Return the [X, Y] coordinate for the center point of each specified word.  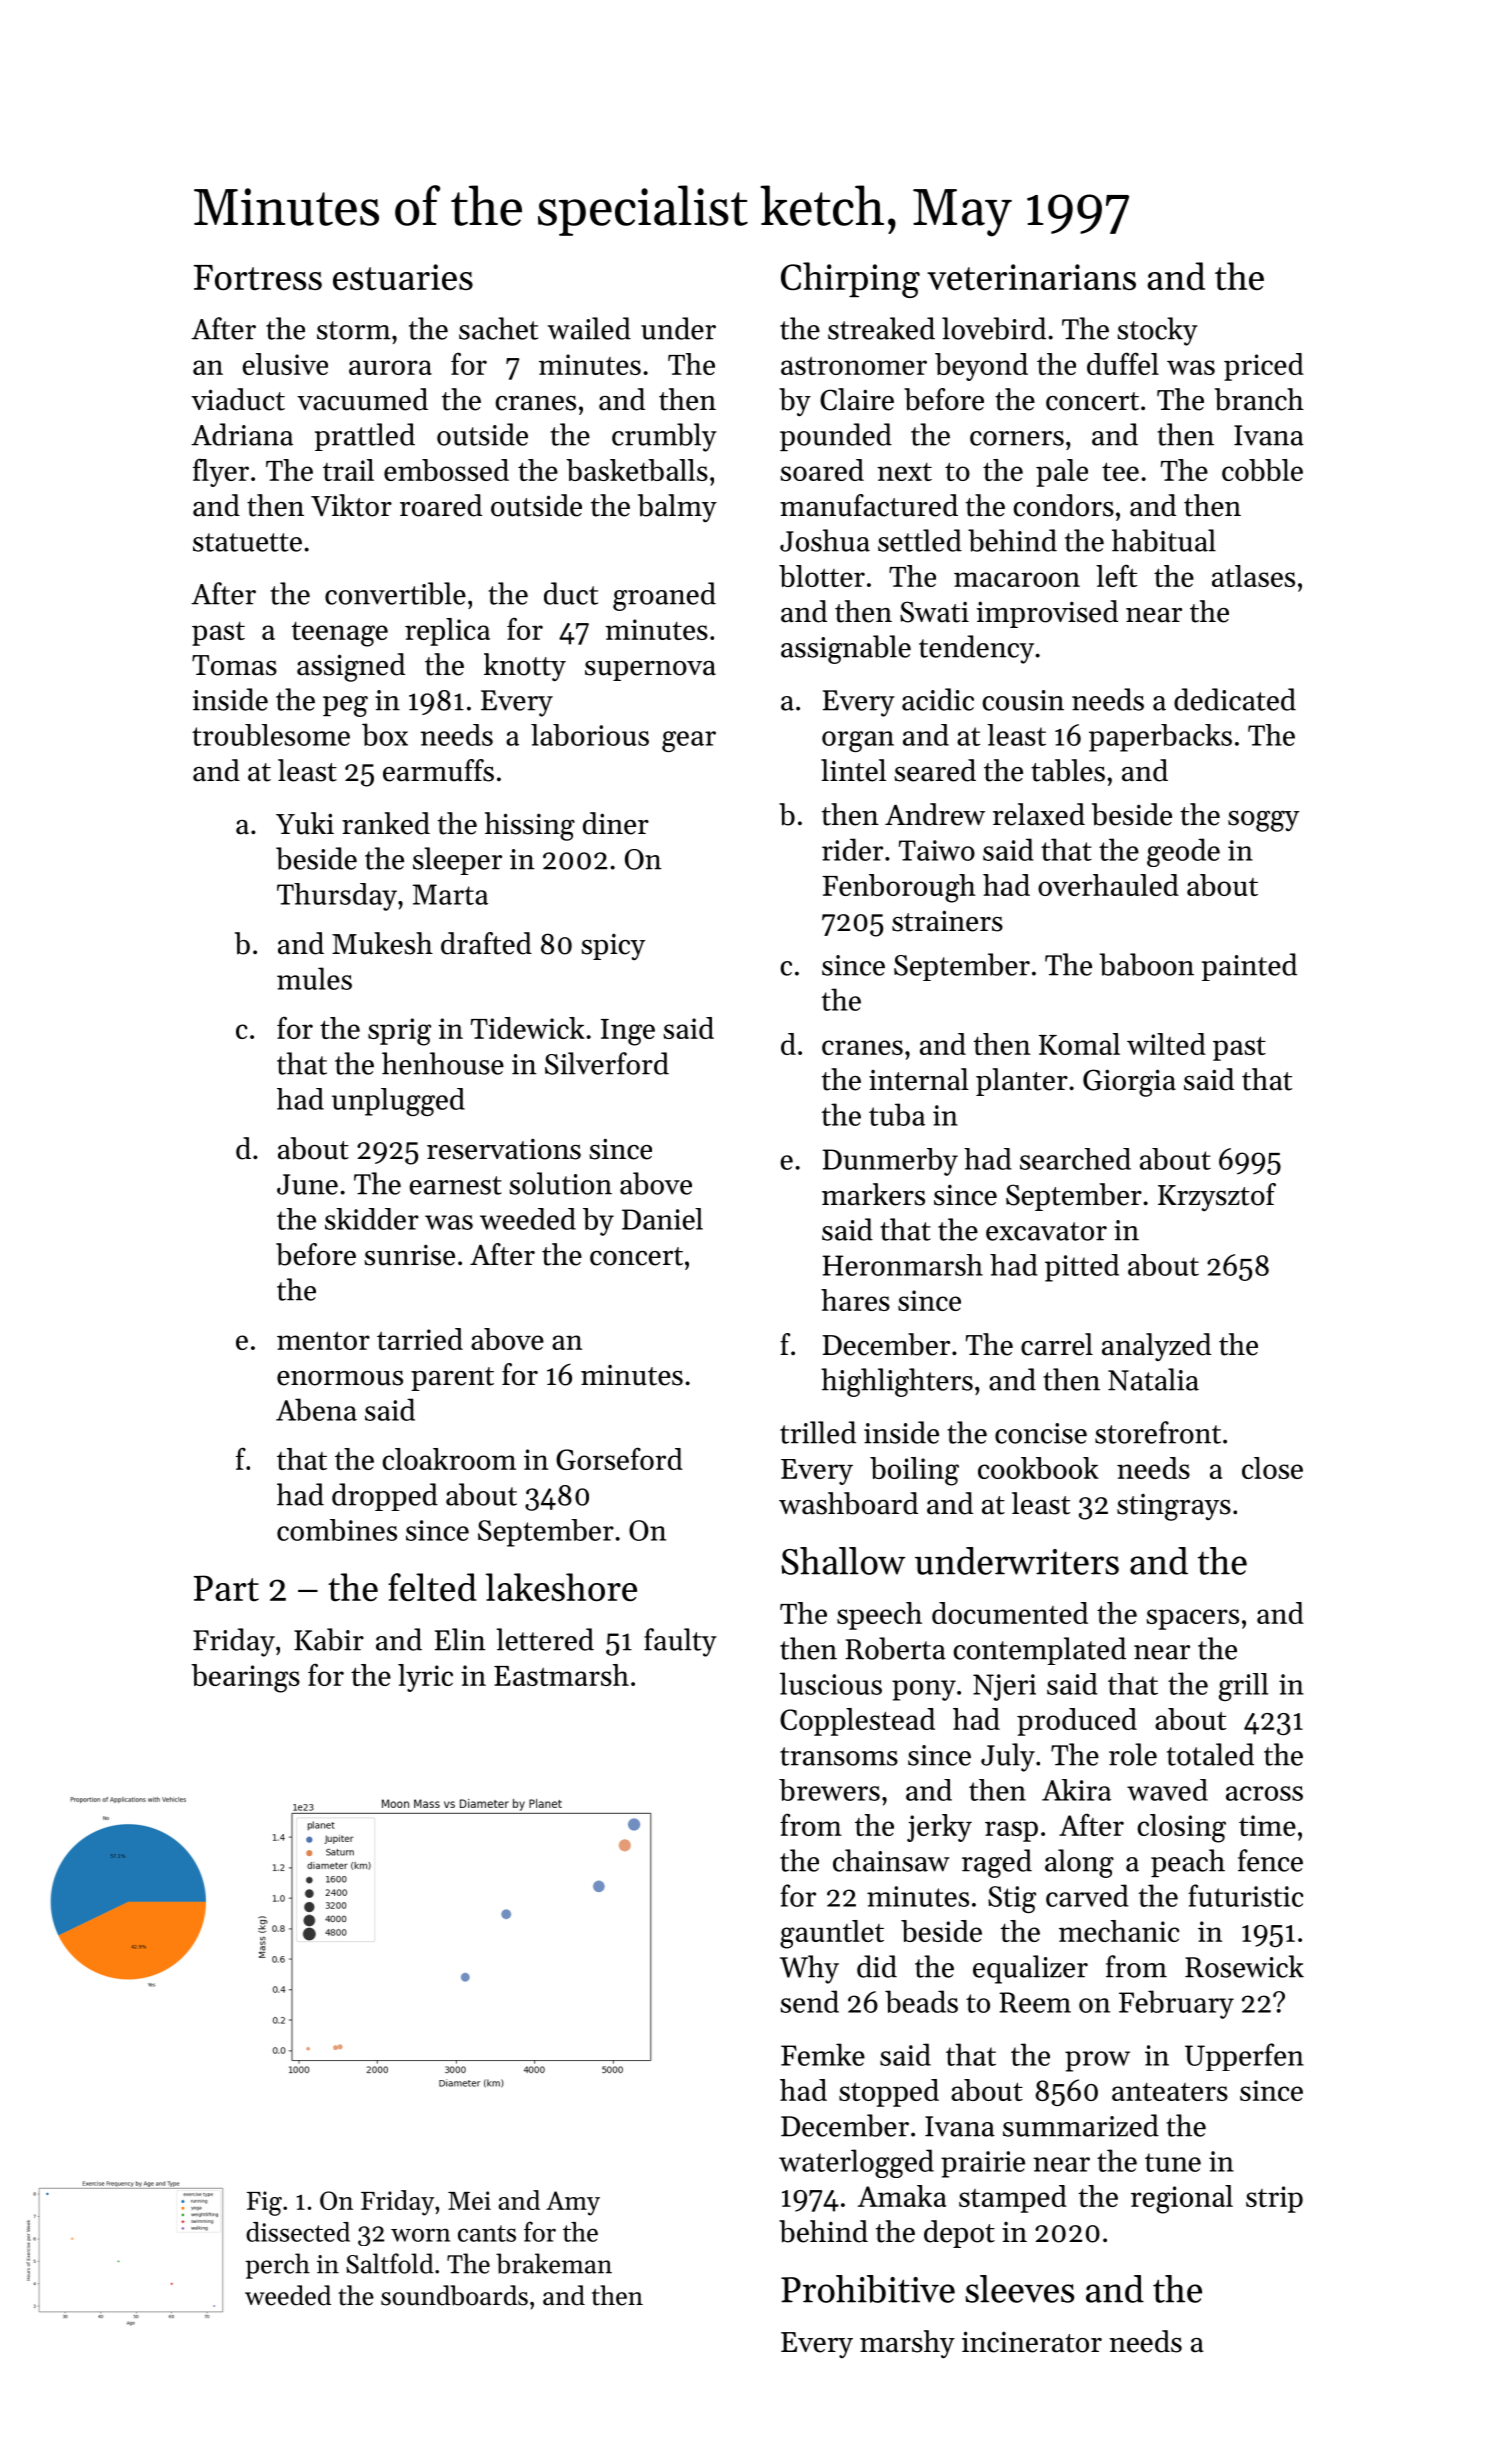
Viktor [351, 505]
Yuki [305, 823]
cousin [1023, 700]
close [1272, 1468]
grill [1243, 1687]
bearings [245, 1678]
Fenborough [899, 888]
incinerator [1032, 2342]
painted [1249, 967]
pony [924, 1690]
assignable [846, 649]
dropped [385, 1497]
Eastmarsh [561, 1675]
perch [278, 2266]
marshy [907, 2344]
